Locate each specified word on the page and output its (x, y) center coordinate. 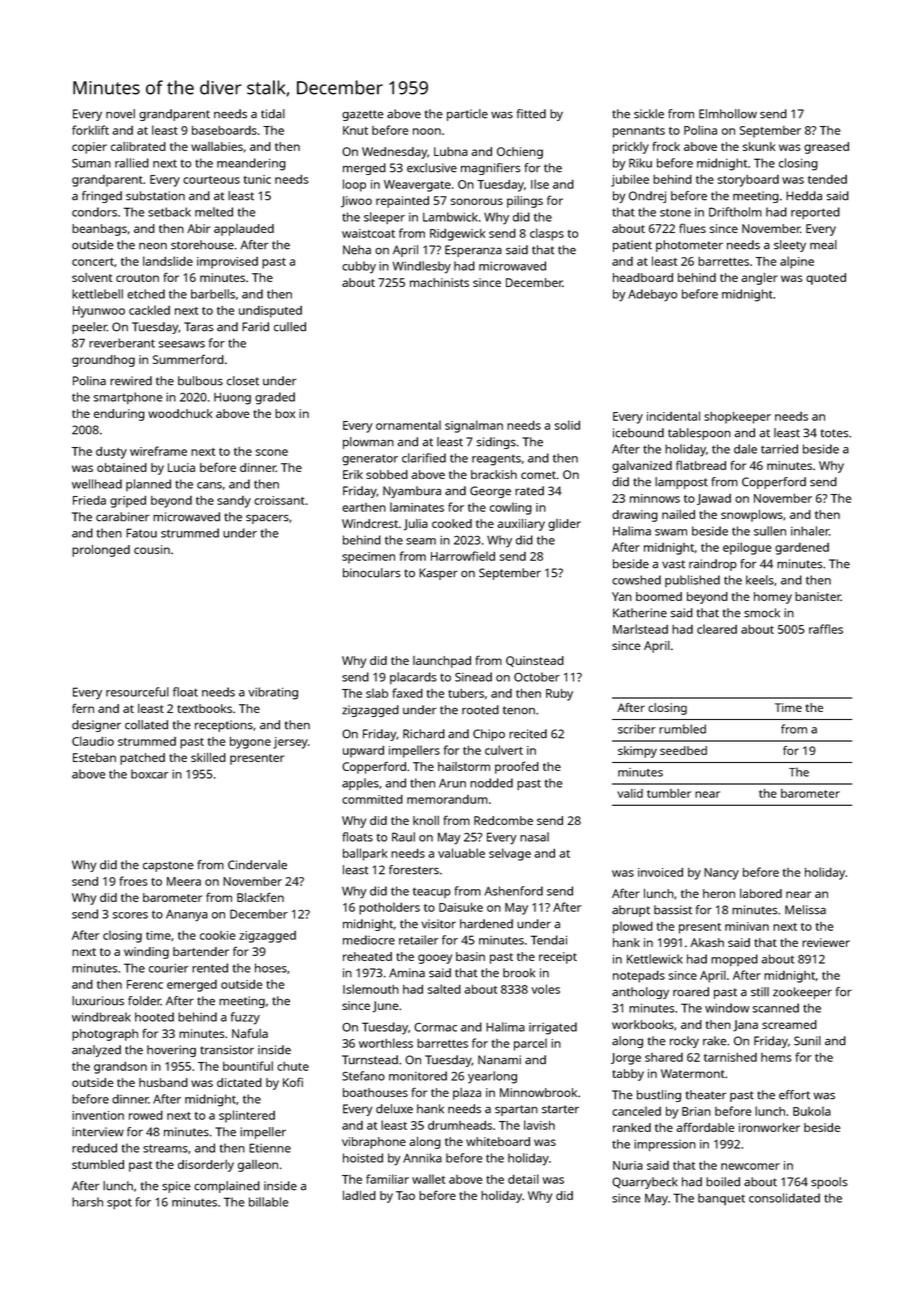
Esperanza (473, 251)
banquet (721, 1199)
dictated (239, 1082)
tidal (273, 114)
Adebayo (652, 295)
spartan (516, 1110)
